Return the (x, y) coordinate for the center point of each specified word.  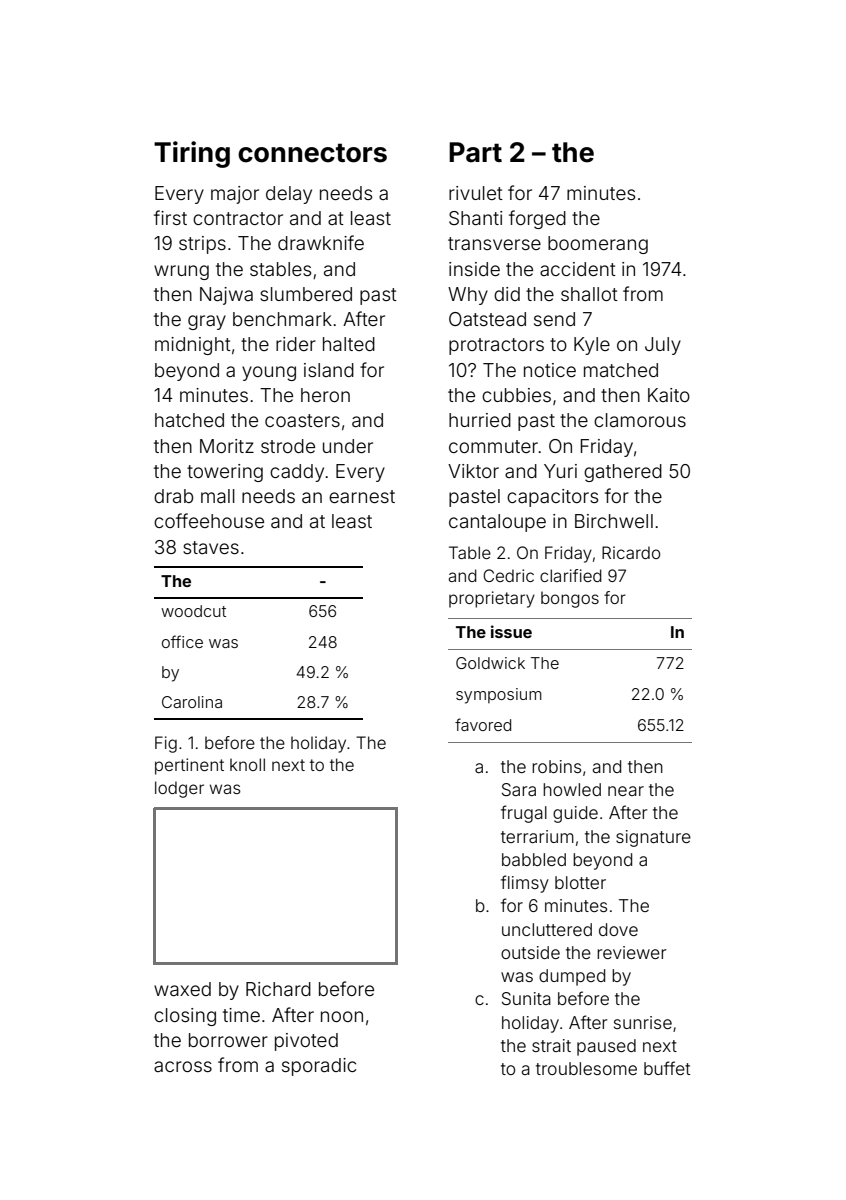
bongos (570, 599)
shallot (589, 294)
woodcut (193, 611)
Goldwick (490, 663)
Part (475, 152)
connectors (312, 153)
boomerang (598, 245)
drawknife (321, 242)
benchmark (282, 319)
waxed (182, 989)
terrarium (537, 836)
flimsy (525, 884)
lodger (179, 789)
